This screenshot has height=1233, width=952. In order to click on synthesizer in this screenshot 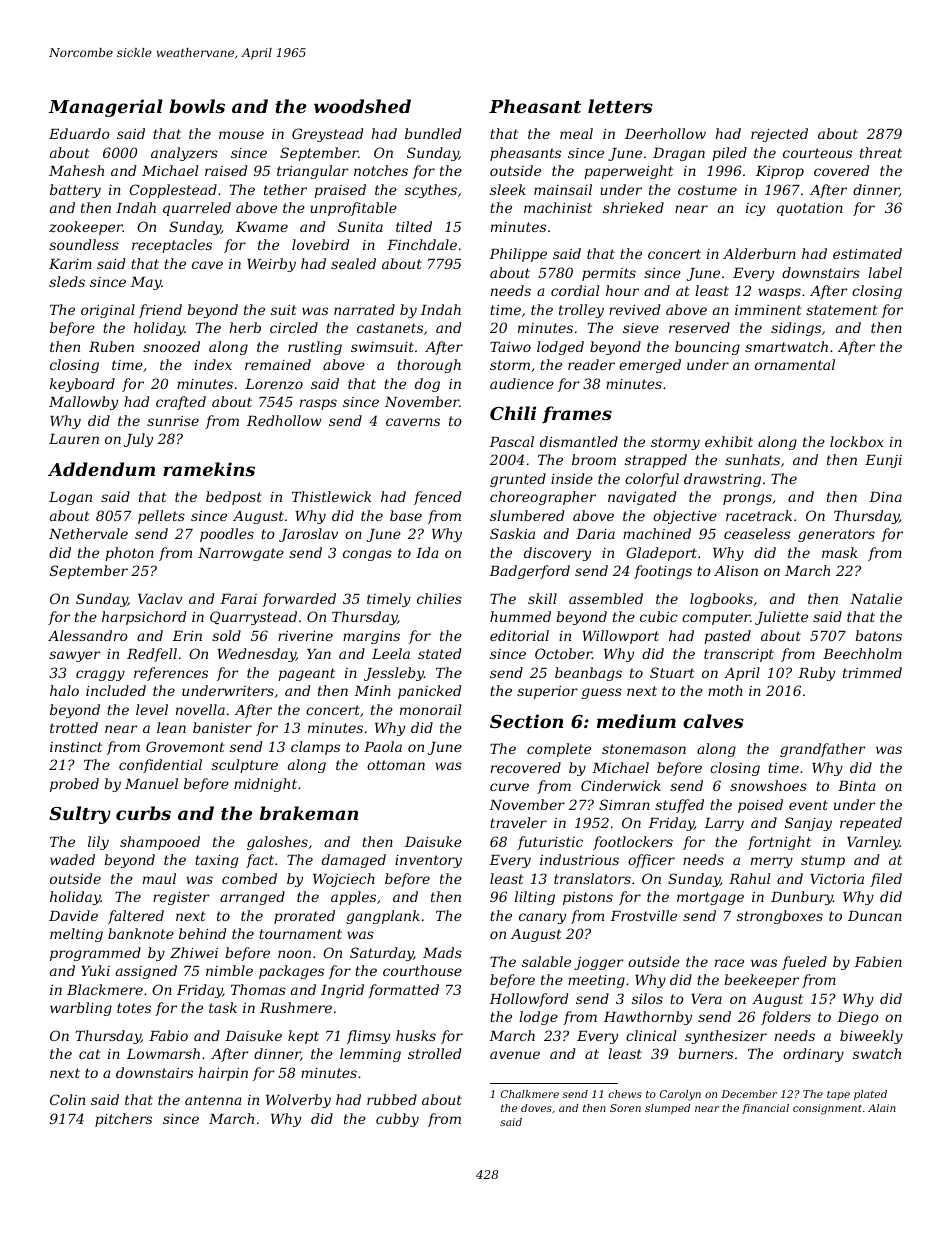, I will do `click(726, 1037)`.
